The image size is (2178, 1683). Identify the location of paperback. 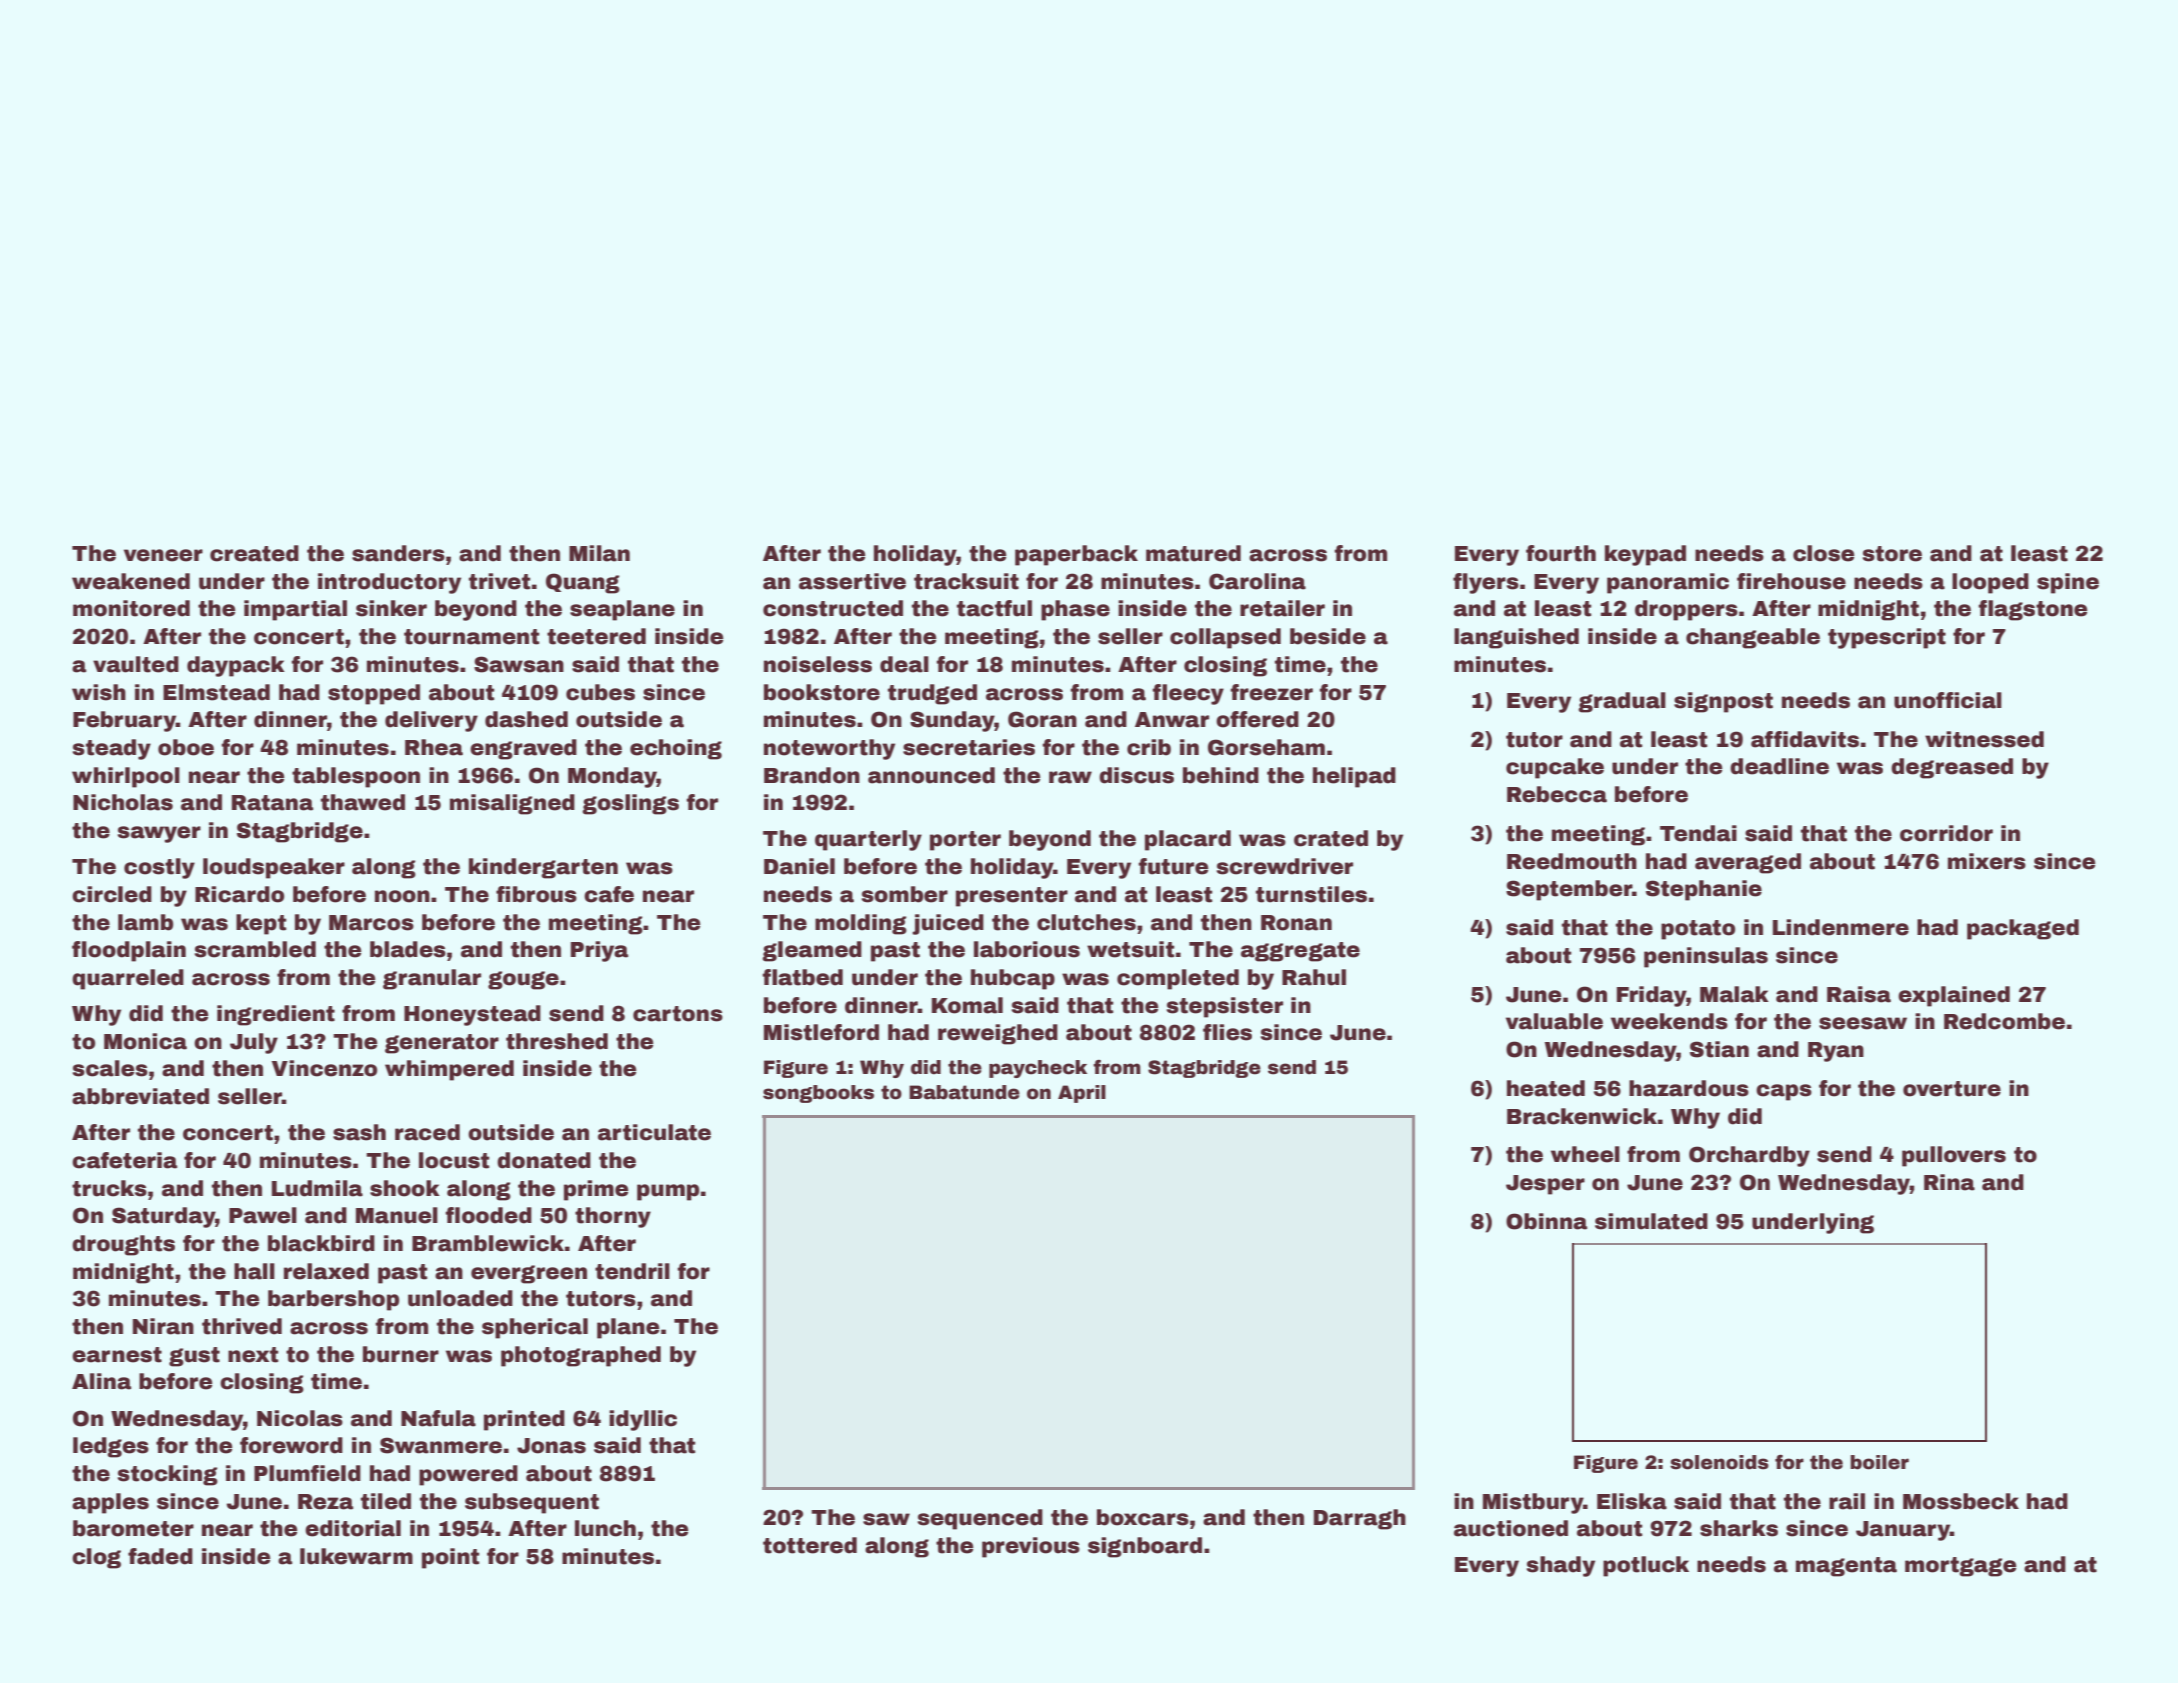
(1076, 555).
